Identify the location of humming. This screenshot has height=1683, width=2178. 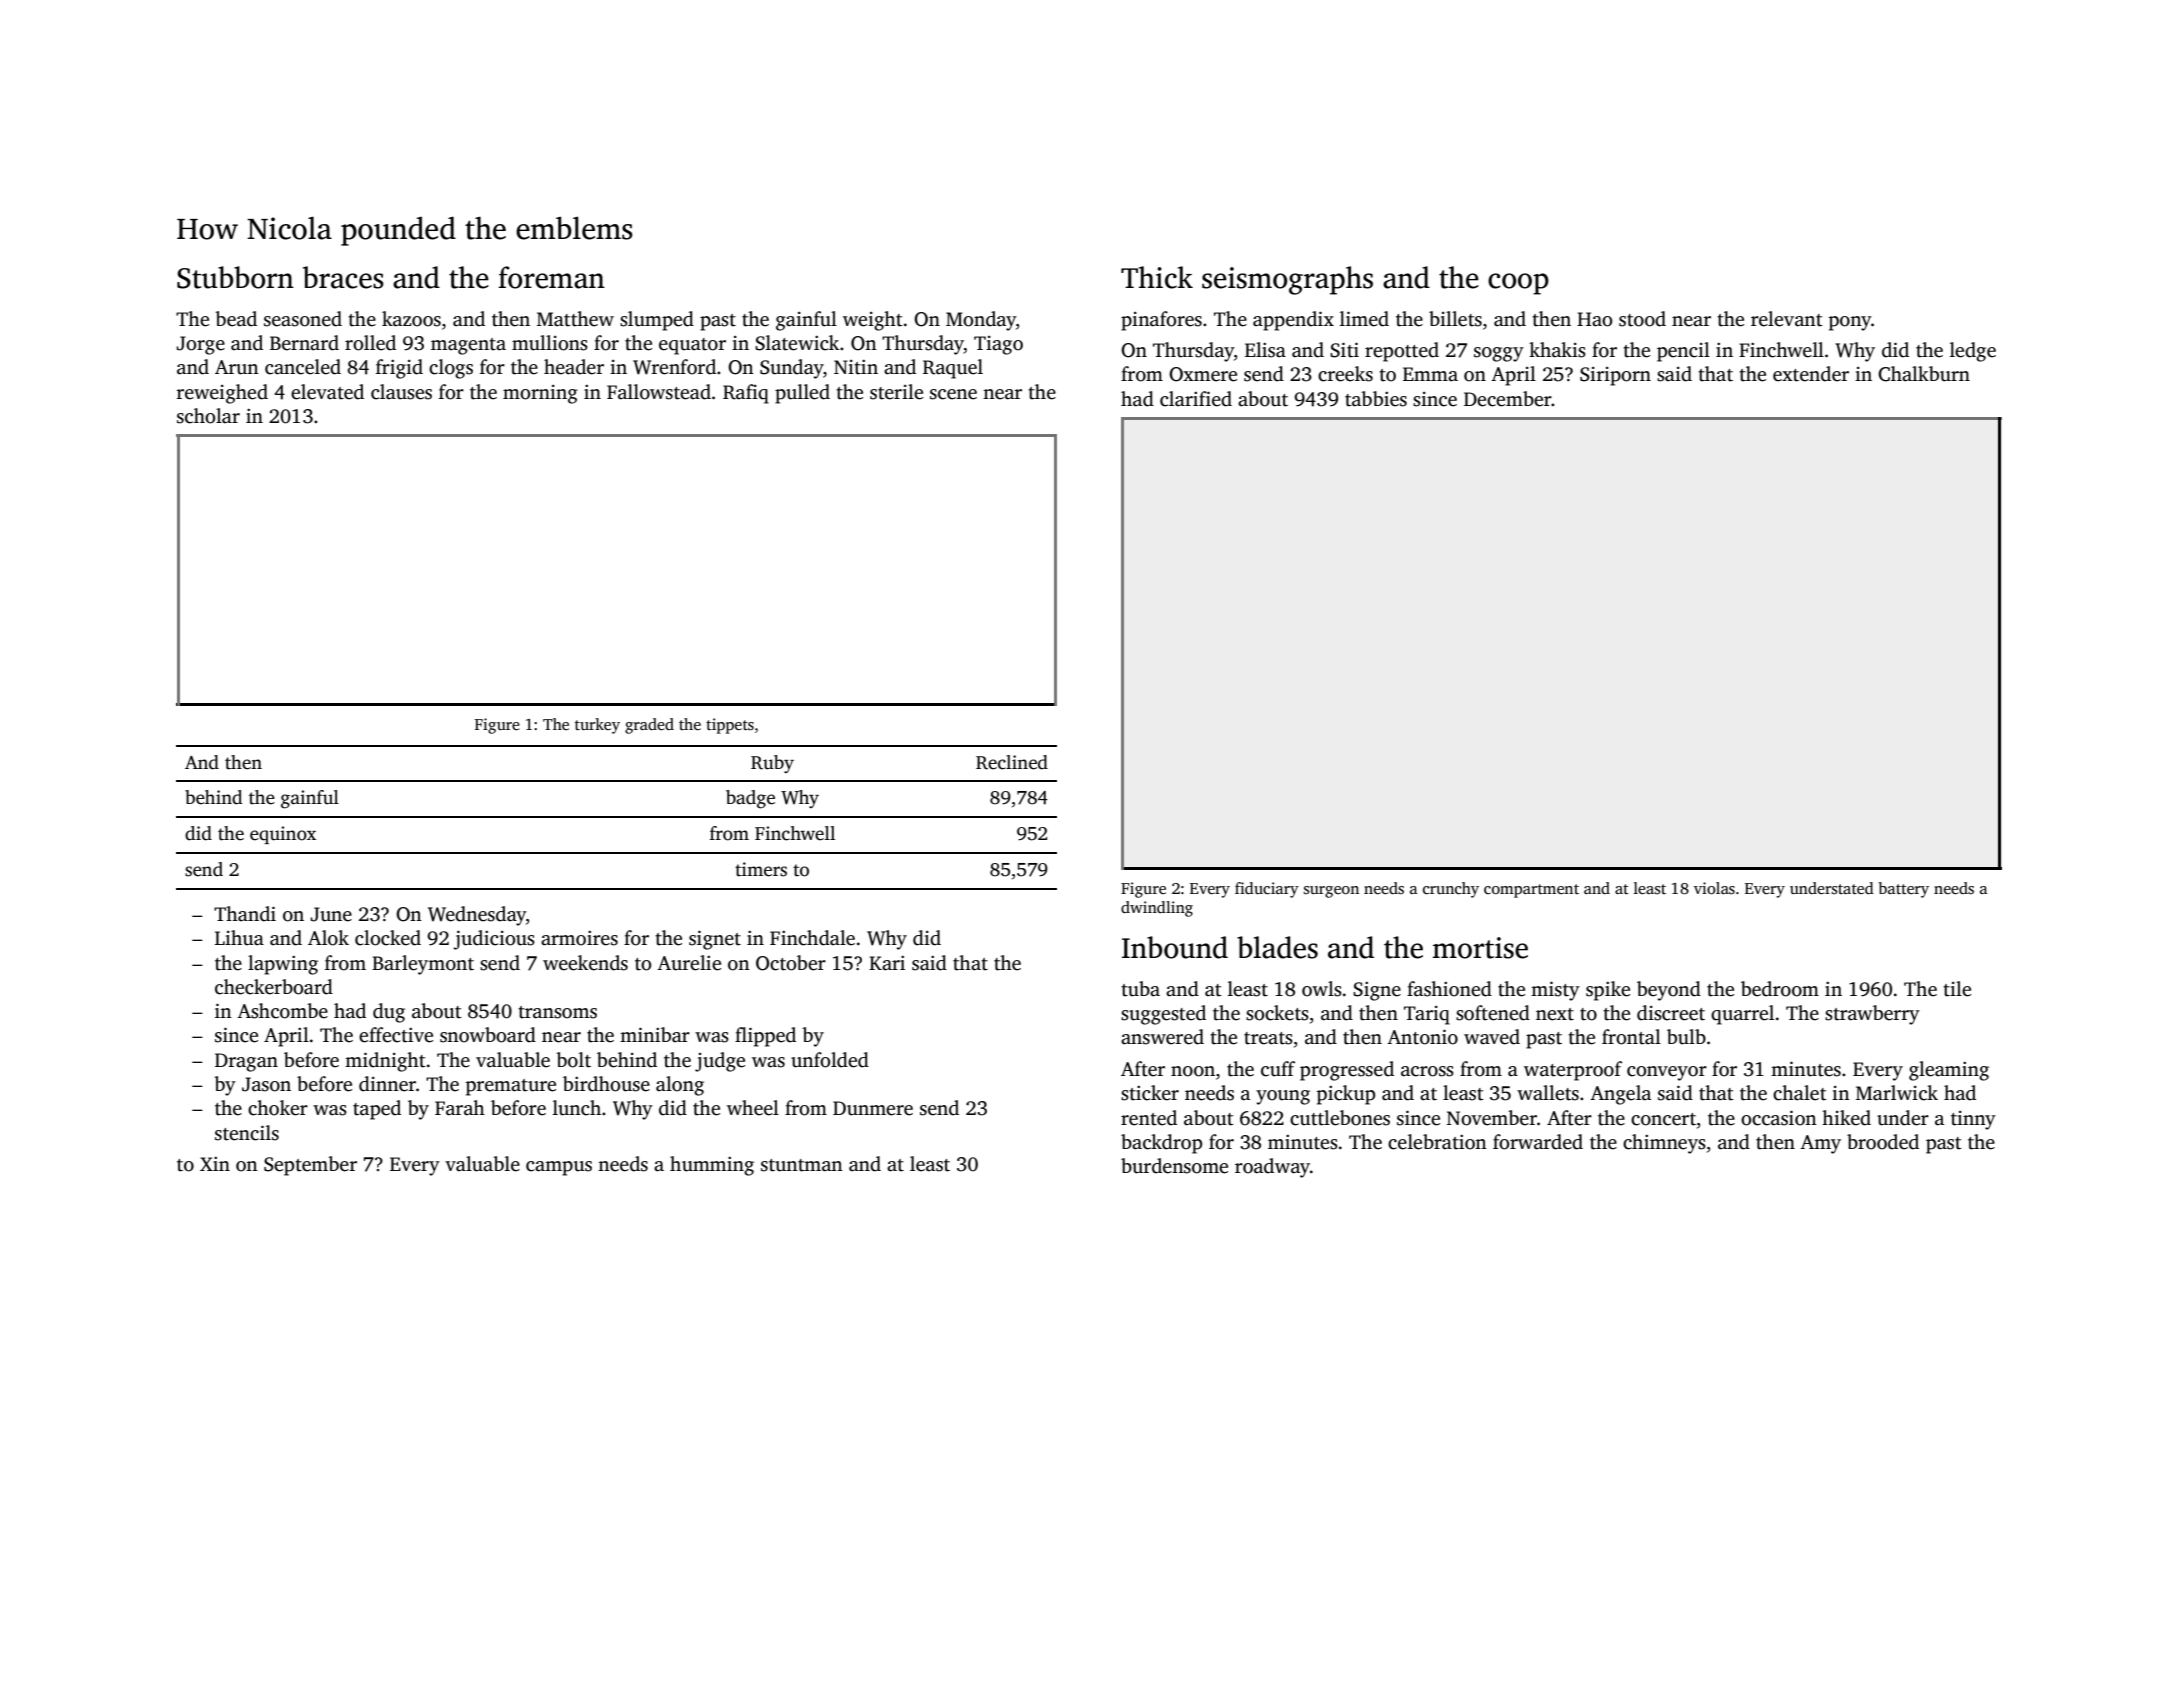
(712, 1166).
